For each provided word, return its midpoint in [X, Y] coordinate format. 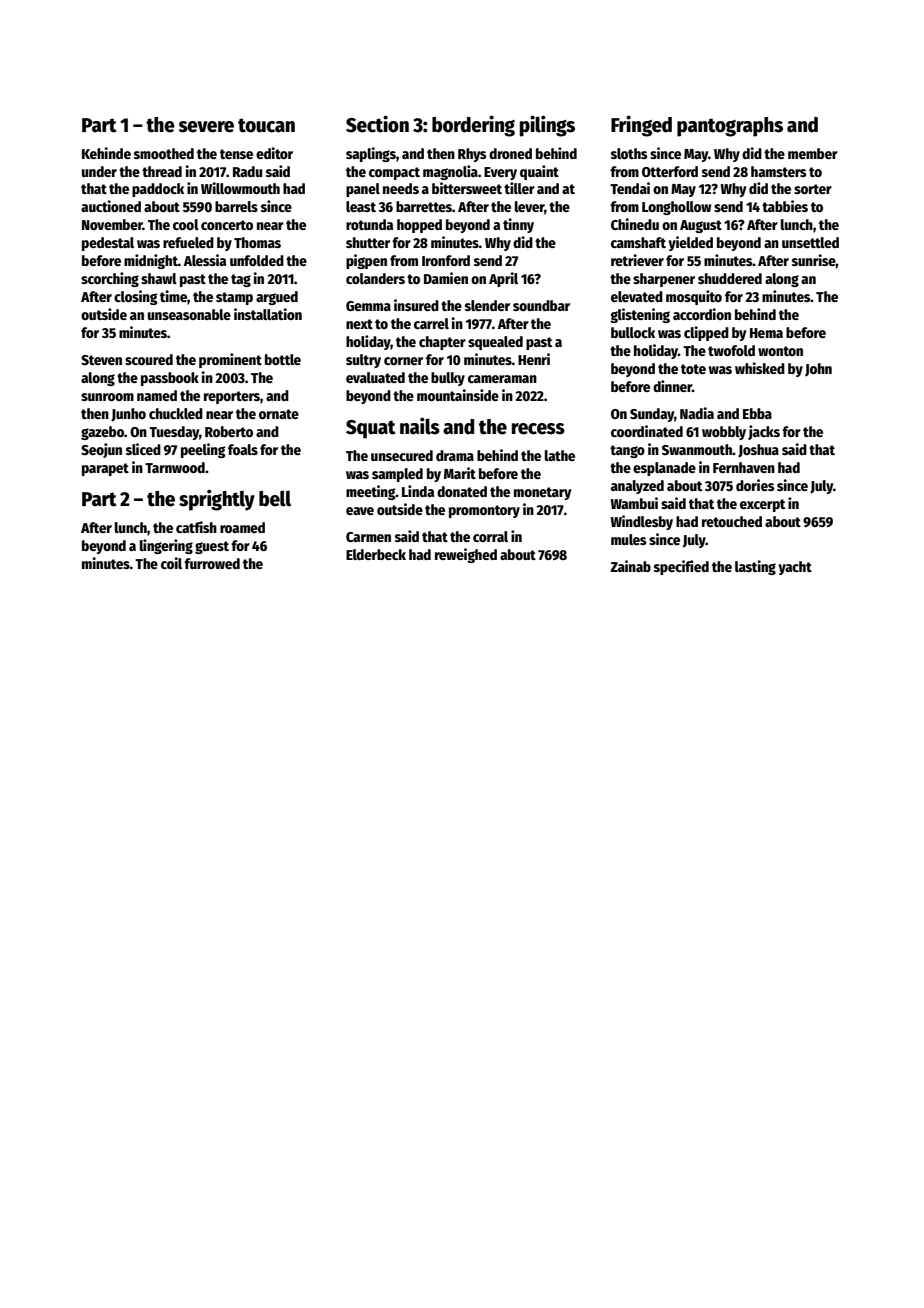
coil [171, 563]
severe [206, 127]
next [359, 324]
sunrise [814, 260]
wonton [780, 351]
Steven [101, 360]
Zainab [630, 566]
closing [136, 297]
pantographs [730, 127]
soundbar [541, 305]
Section [377, 124]
